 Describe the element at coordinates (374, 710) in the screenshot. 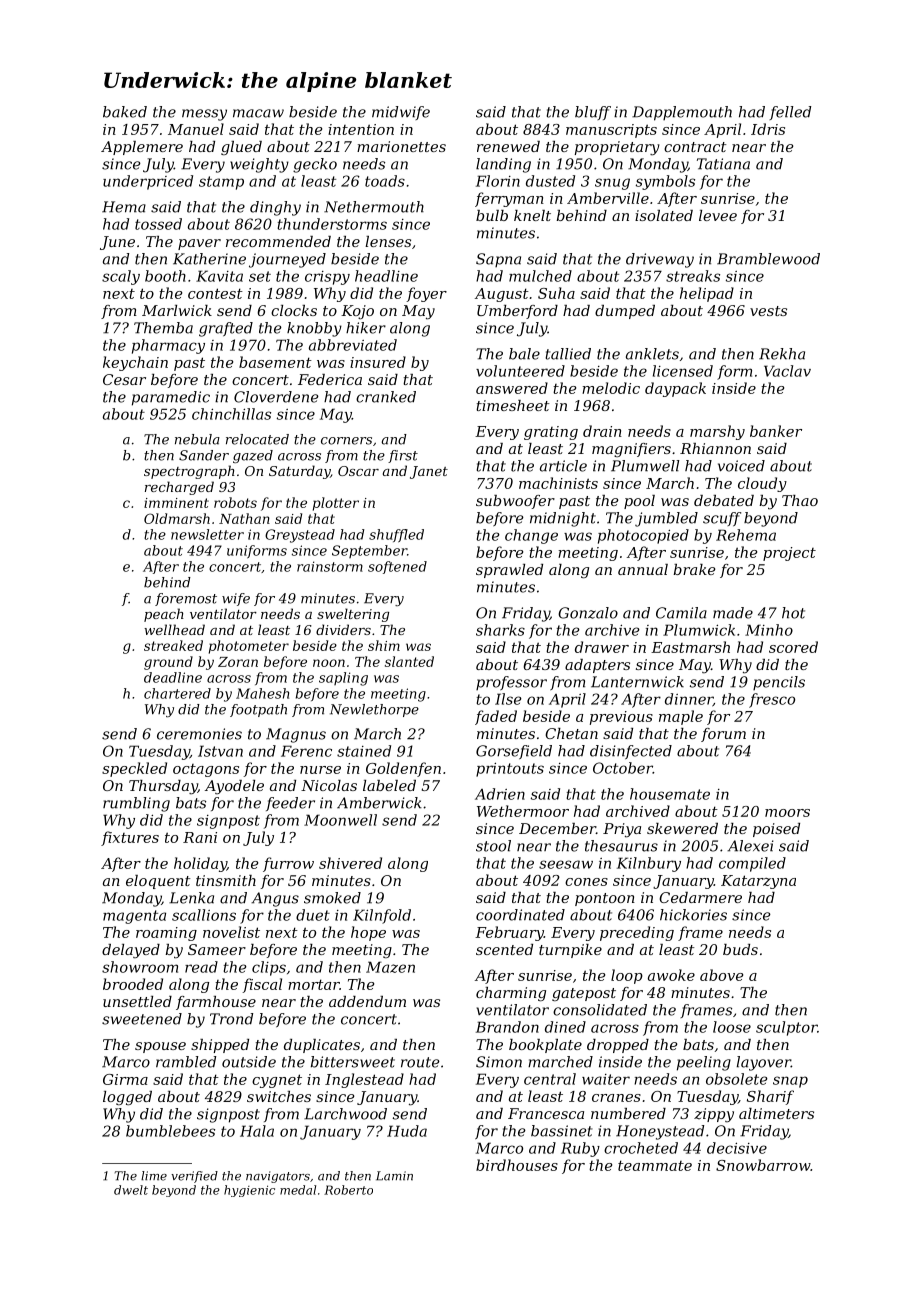

I see `Newlethorpe` at that location.
